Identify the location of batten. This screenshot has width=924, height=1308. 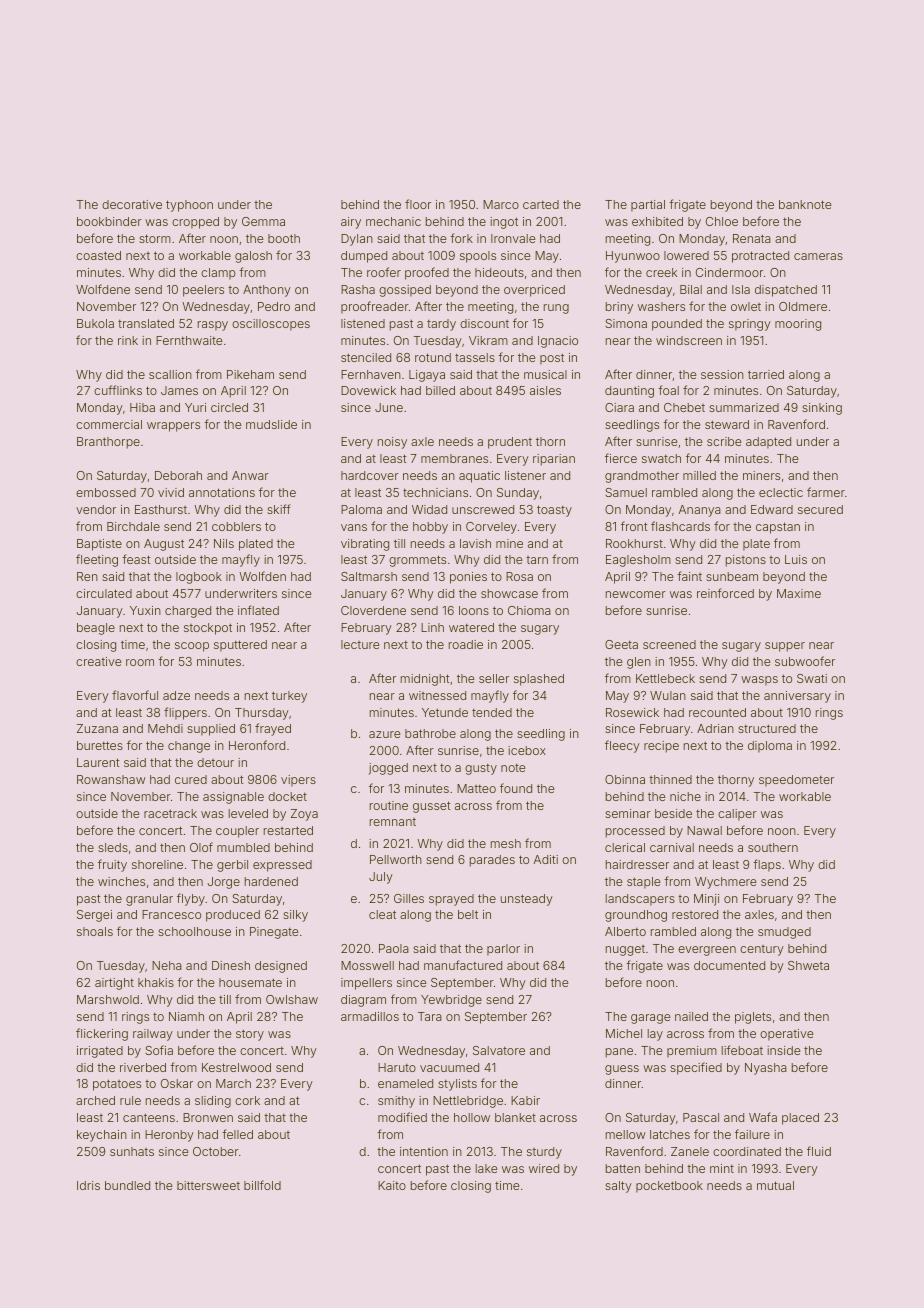
(623, 1168).
